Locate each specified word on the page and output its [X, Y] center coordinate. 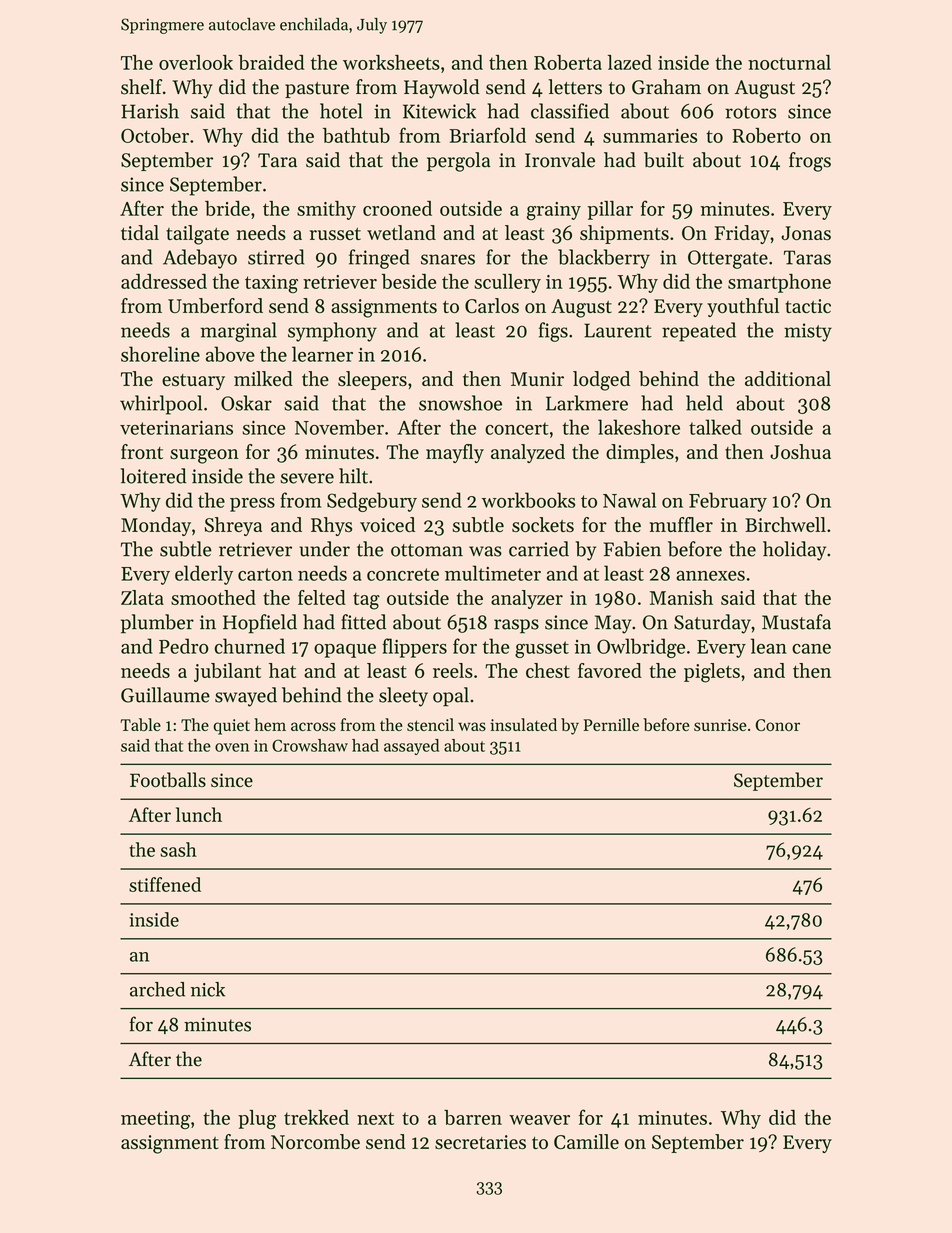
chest [548, 670]
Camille [586, 1141]
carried [539, 549]
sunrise [720, 725]
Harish [150, 111]
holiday [794, 551]
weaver [539, 1120]
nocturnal [789, 62]
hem [270, 724]
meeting [155, 1120]
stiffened [165, 884]
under [324, 549]
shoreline [160, 354]
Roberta [568, 62]
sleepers [372, 380]
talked [715, 427]
